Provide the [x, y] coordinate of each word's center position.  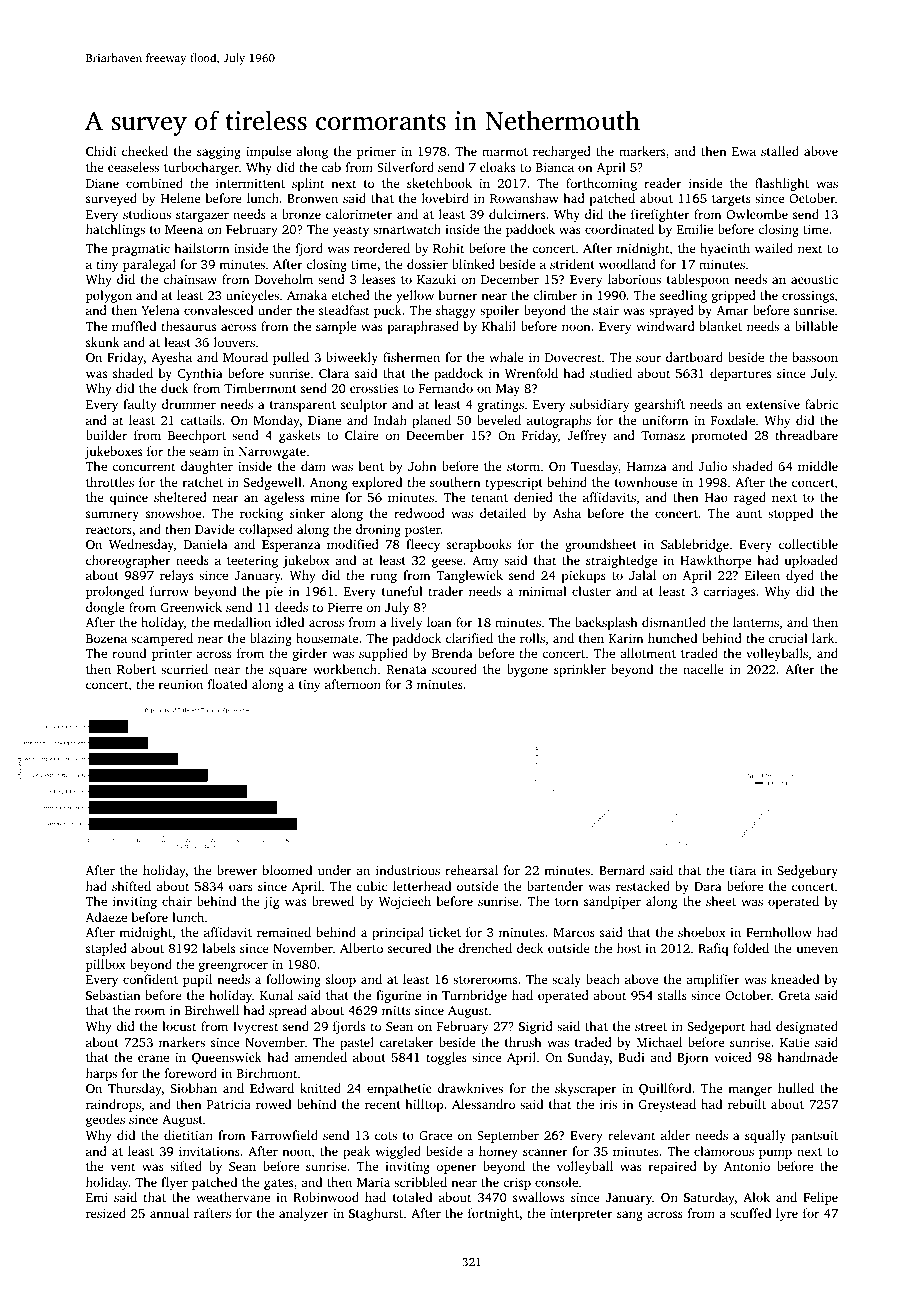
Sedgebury [808, 871]
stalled [780, 151]
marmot [505, 152]
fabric [821, 404]
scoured [454, 669]
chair [177, 901]
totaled [412, 1197]
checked [145, 151]
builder [106, 435]
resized [106, 1213]
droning [378, 530]
